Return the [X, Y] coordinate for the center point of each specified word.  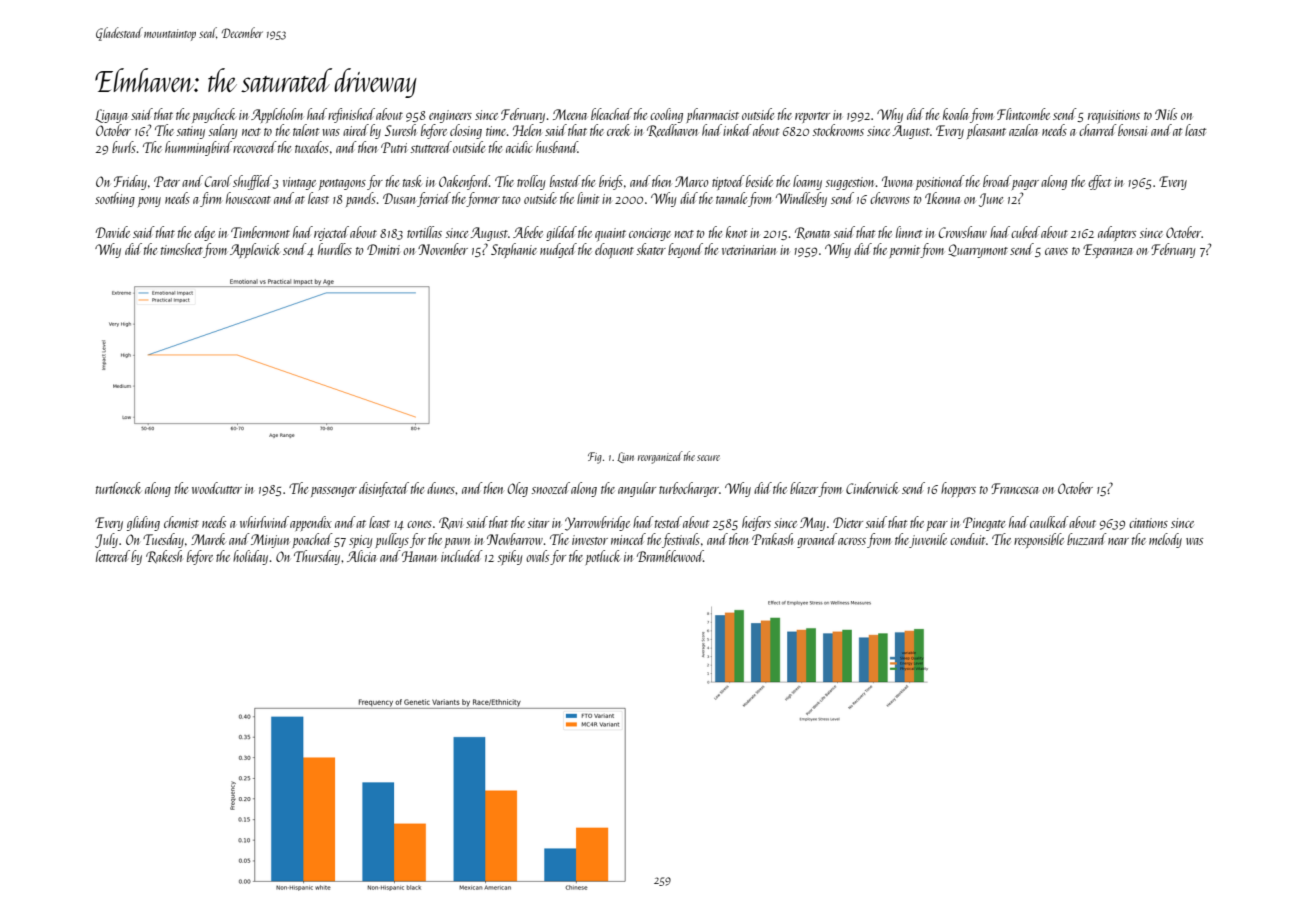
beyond [685, 250]
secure [708, 458]
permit [905, 251]
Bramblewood [670, 556]
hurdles [335, 249]
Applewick [255, 250]
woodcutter [217, 488]
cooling [666, 115]
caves [1056, 251]
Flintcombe [1023, 114]
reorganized [660, 457]
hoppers [958, 489]
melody [1165, 540]
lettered [113, 556]
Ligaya [111, 116]
